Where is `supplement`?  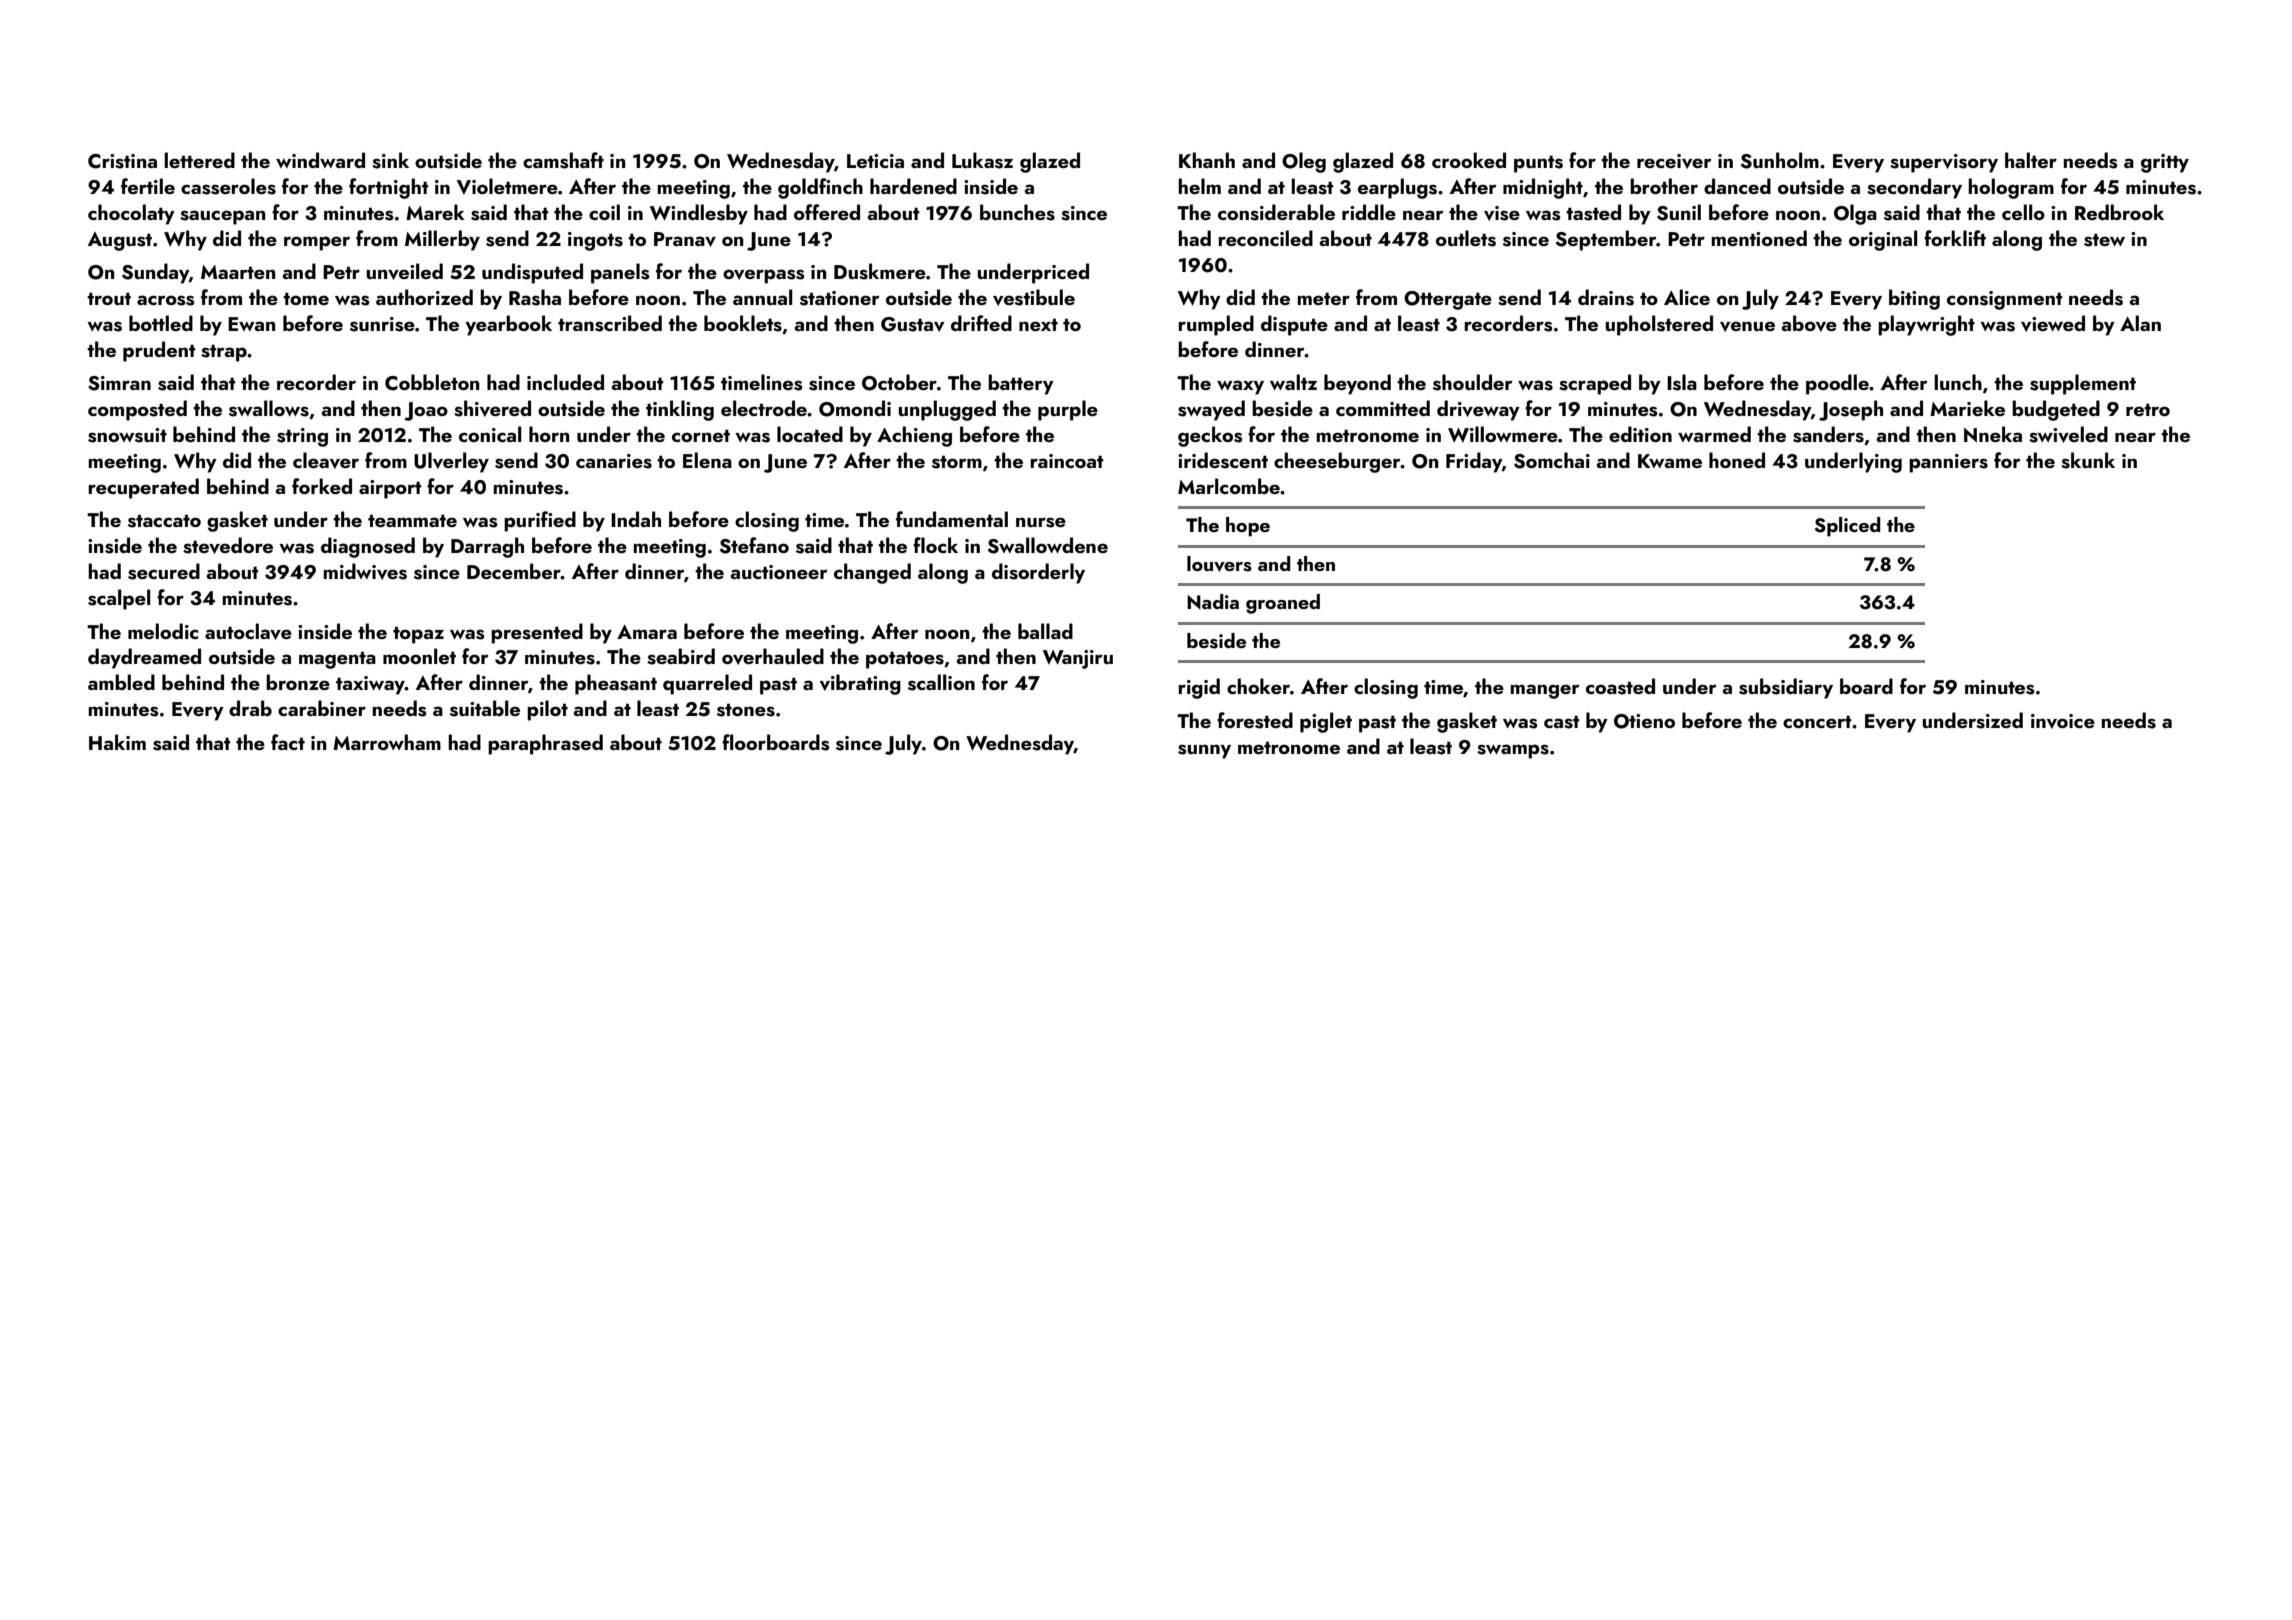 supplement is located at coordinates (2083, 384).
